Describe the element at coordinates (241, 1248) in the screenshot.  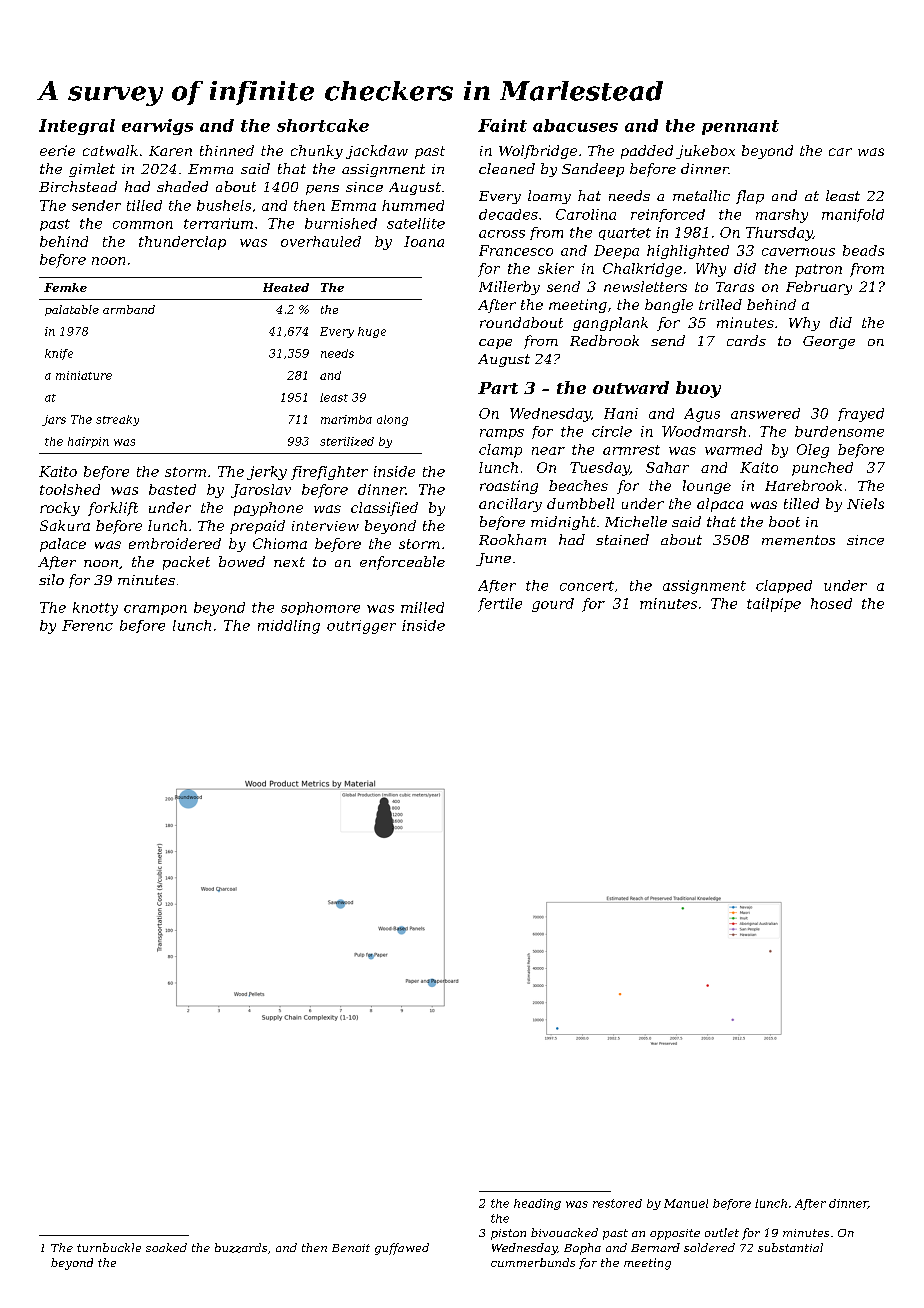
I see `buzzards` at that location.
